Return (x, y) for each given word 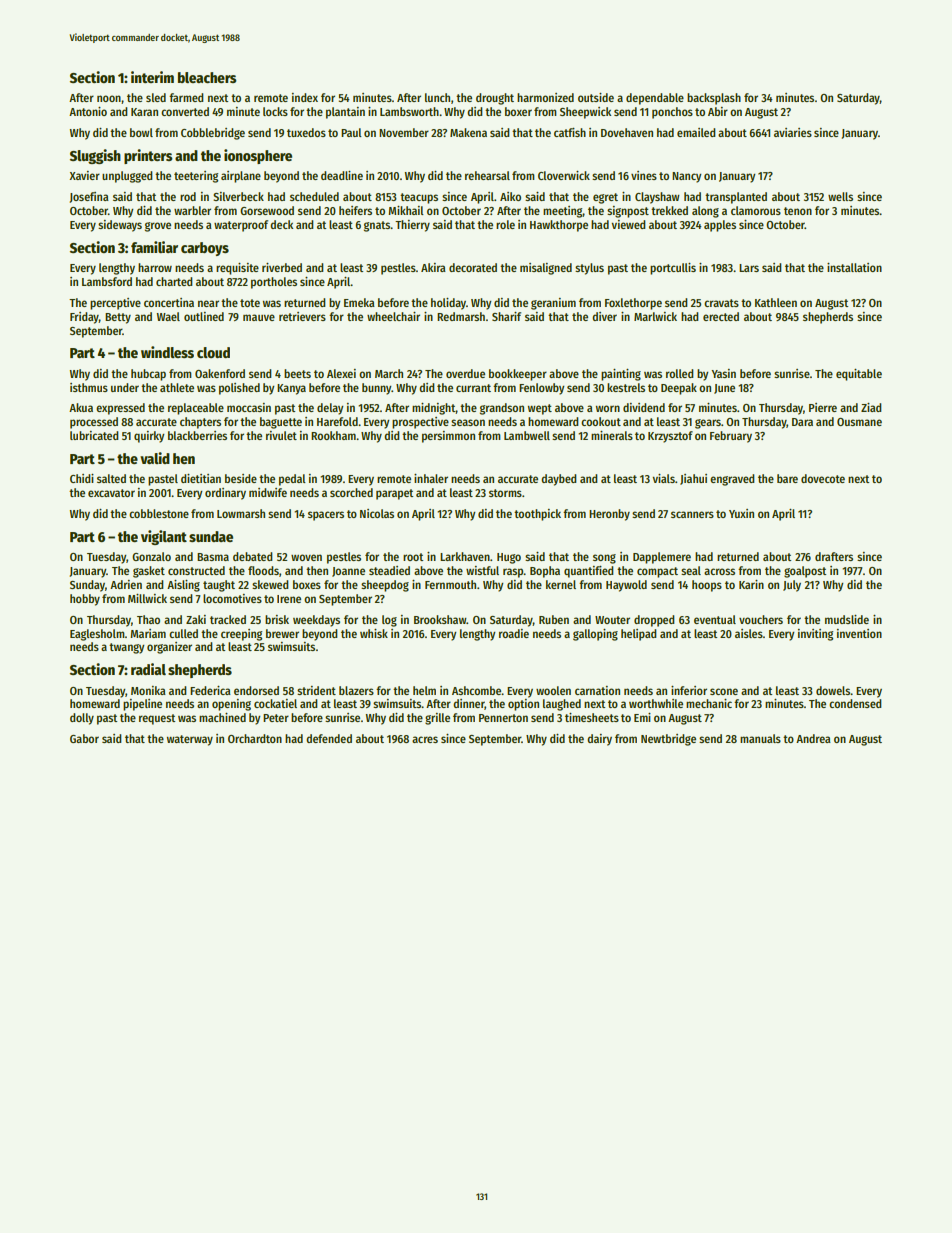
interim (152, 77)
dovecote (823, 478)
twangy (127, 648)
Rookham (333, 435)
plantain (345, 113)
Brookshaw (440, 619)
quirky (149, 437)
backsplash (714, 99)
